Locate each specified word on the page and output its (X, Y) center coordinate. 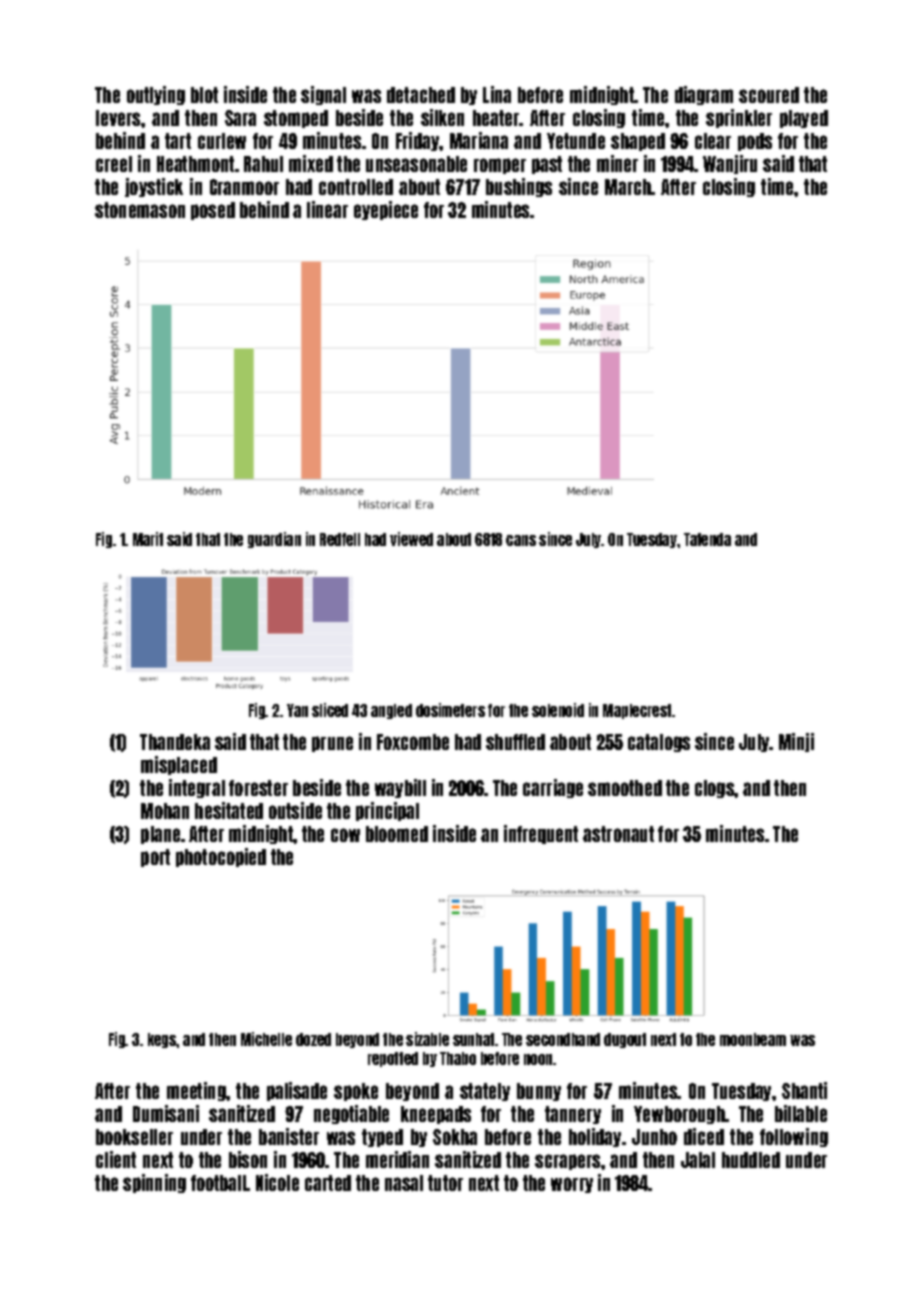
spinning (154, 1183)
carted (328, 1183)
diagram (704, 95)
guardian (274, 540)
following (794, 1137)
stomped (296, 119)
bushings (519, 187)
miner (617, 163)
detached (421, 95)
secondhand (563, 1039)
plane (160, 835)
